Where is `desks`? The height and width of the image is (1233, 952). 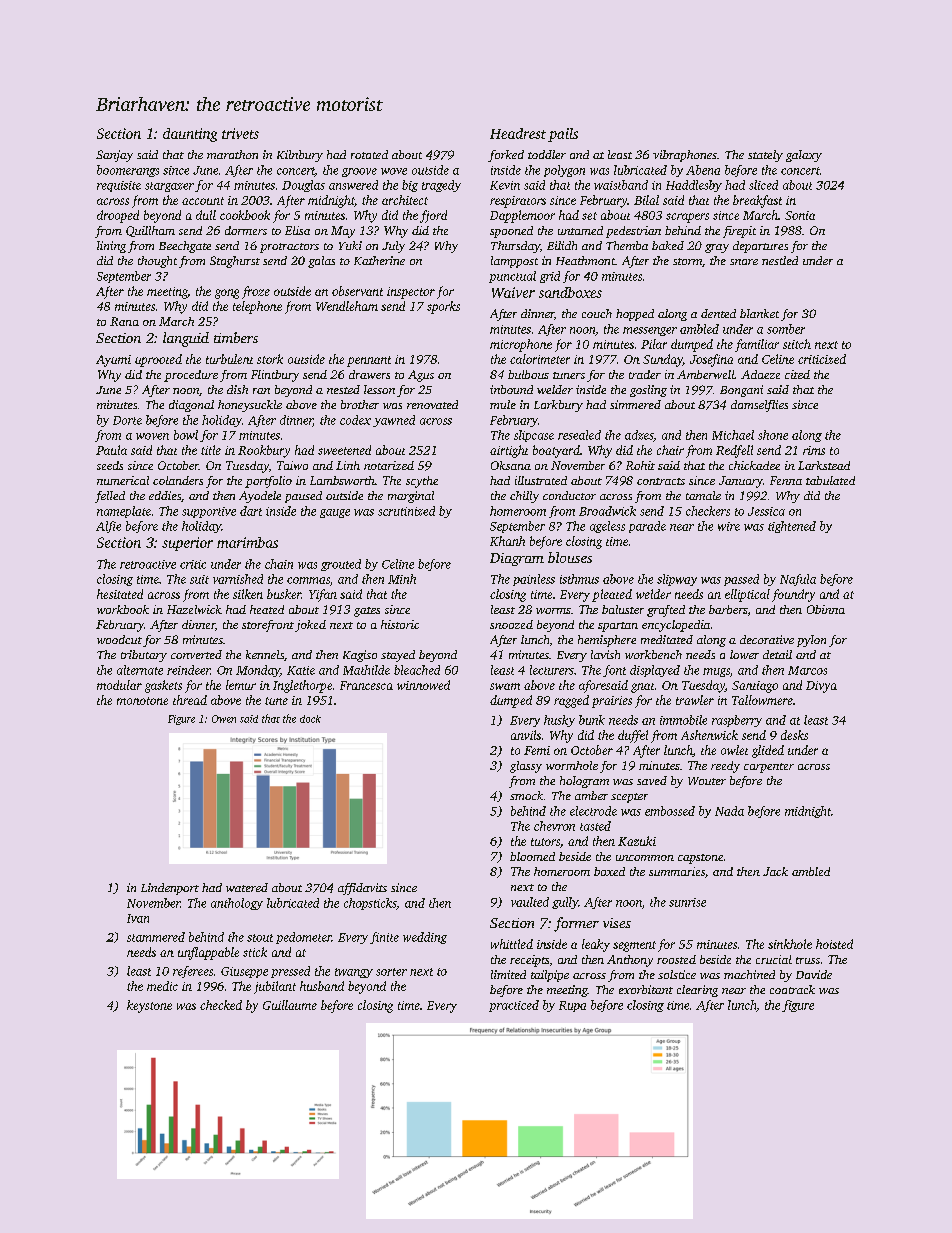
desks is located at coordinates (794, 735).
